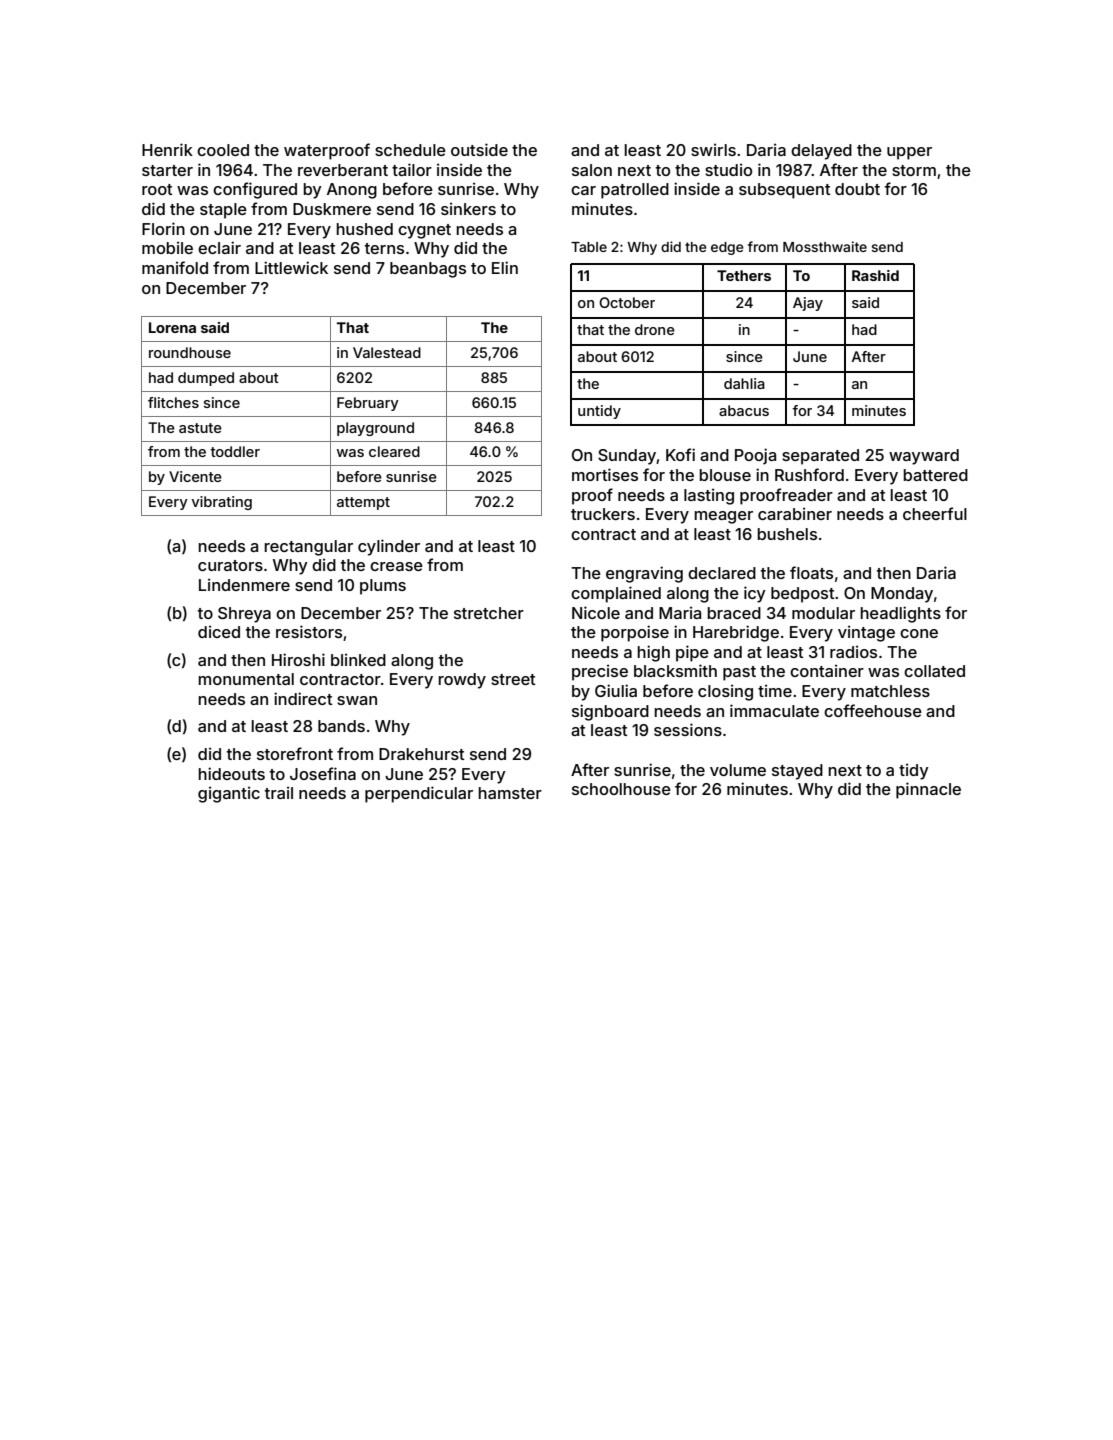 The width and height of the screenshot is (1113, 1440). I want to click on subsequent, so click(784, 191).
